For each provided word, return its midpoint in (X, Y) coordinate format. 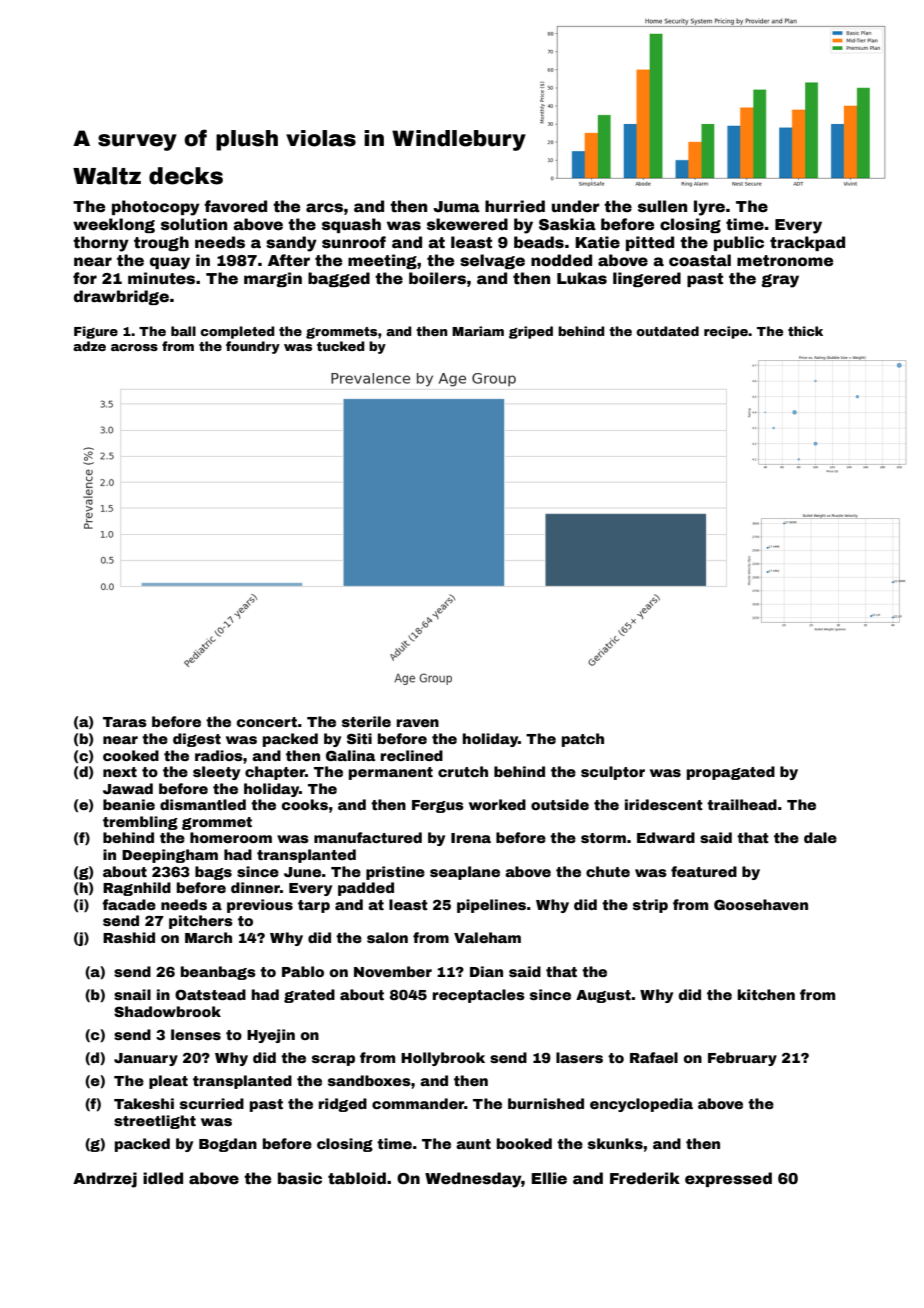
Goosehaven (761, 904)
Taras (125, 722)
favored (235, 206)
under (576, 206)
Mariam (478, 331)
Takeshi (144, 1103)
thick (805, 331)
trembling (140, 823)
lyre (709, 208)
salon (387, 937)
